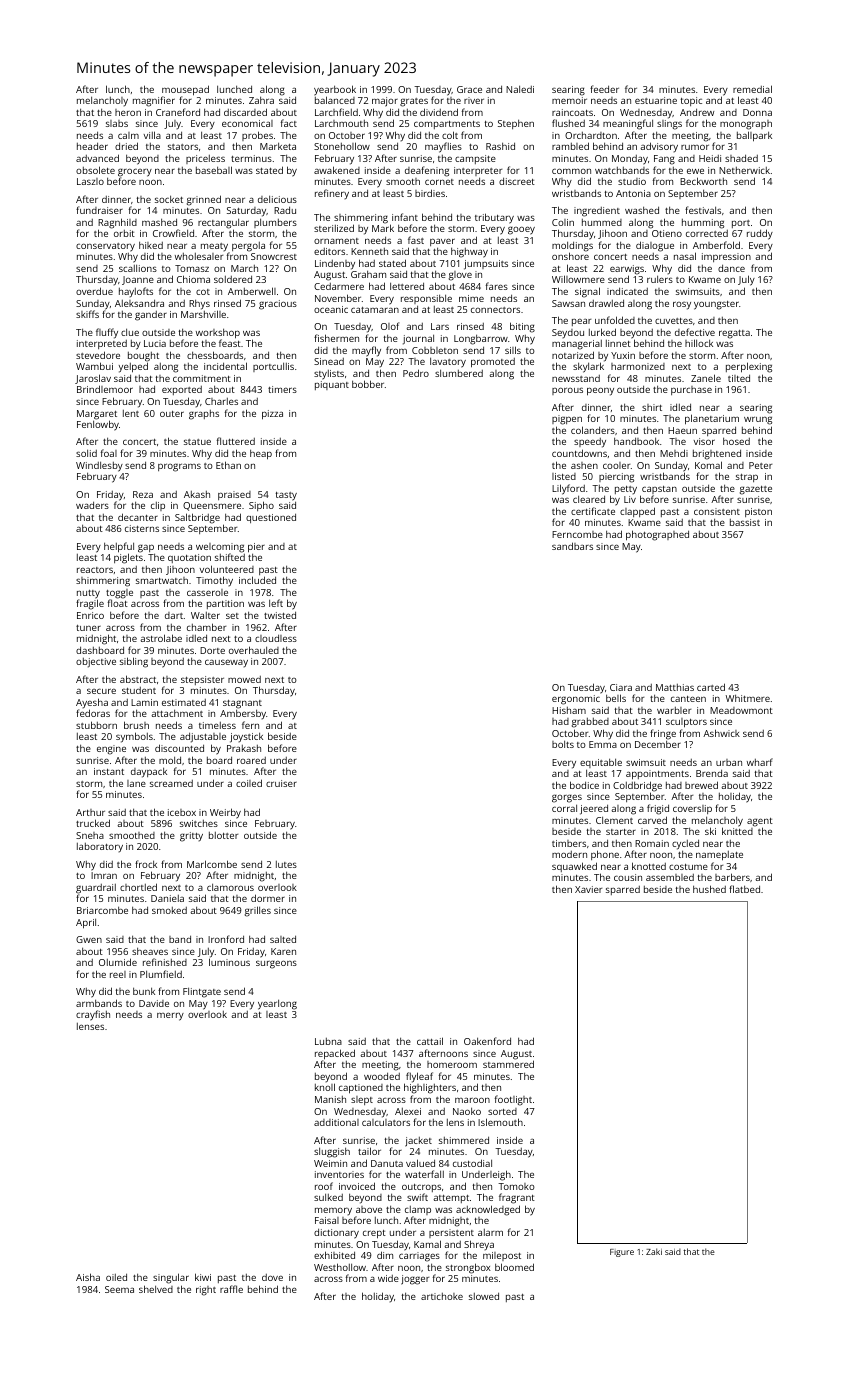 The height and width of the screenshot is (1400, 849). I want to click on cycled, so click(685, 844).
